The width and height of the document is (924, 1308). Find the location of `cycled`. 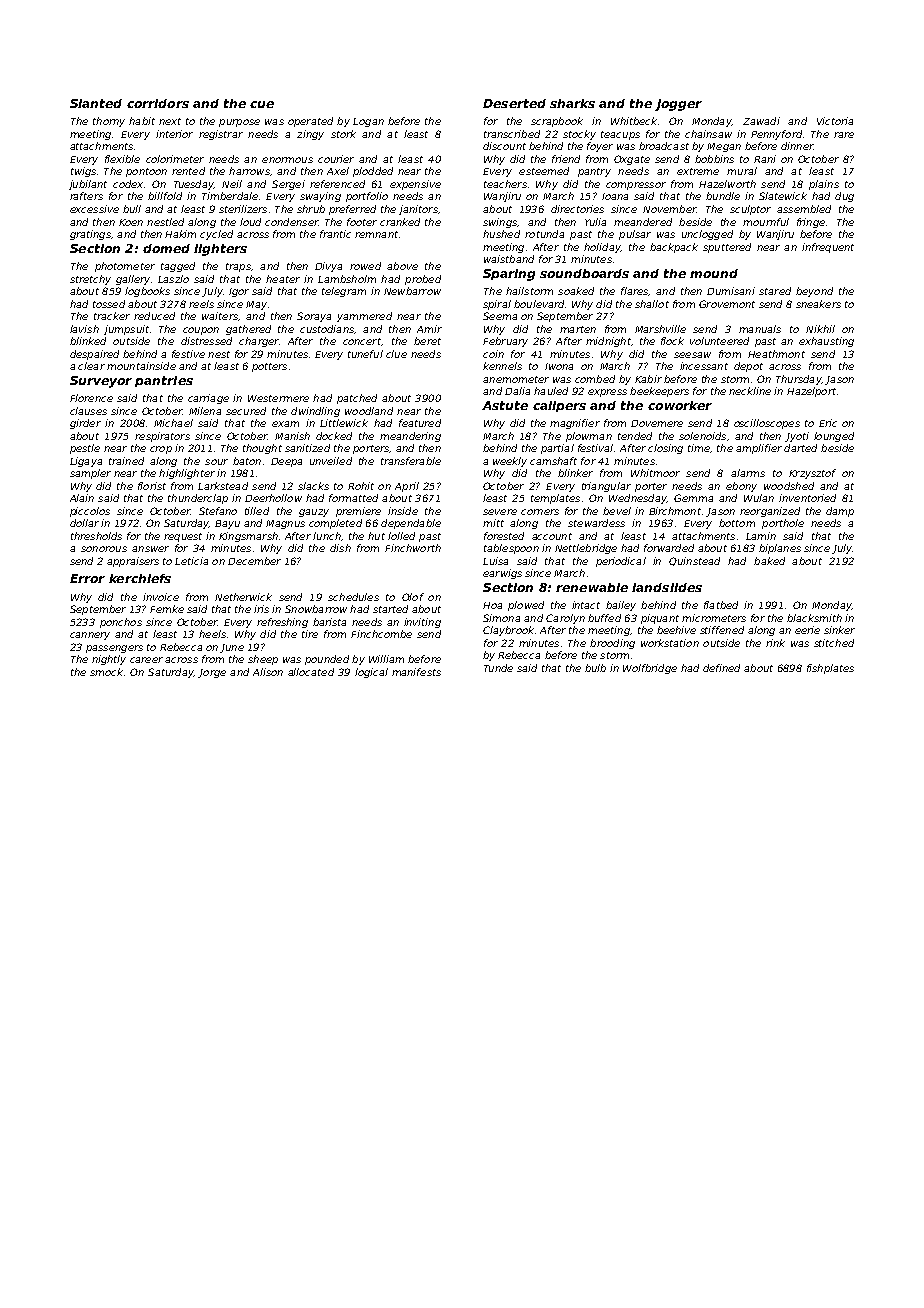

cycled is located at coordinates (216, 235).
